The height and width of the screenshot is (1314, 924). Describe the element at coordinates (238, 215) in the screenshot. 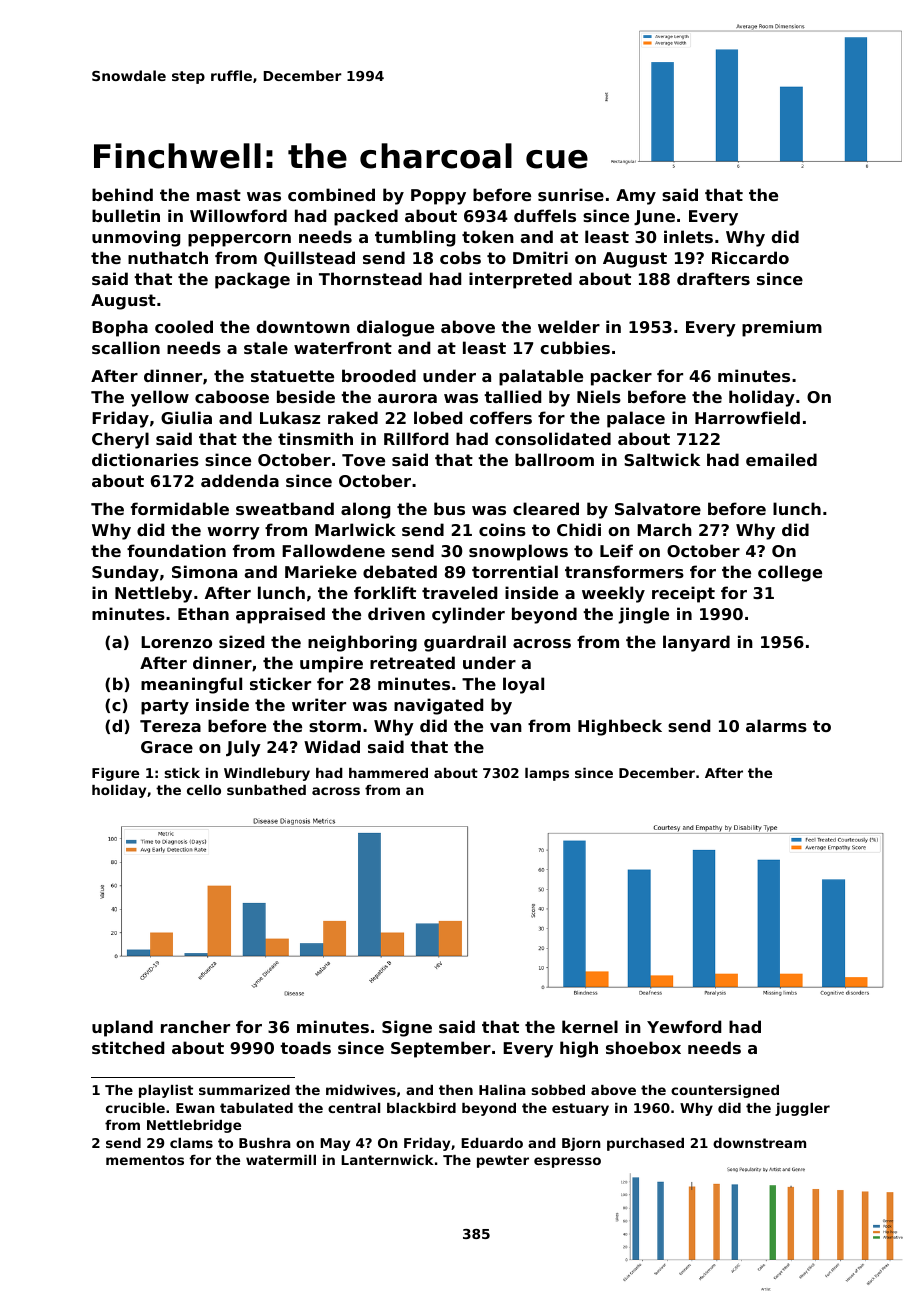

I see `Willowford` at that location.
